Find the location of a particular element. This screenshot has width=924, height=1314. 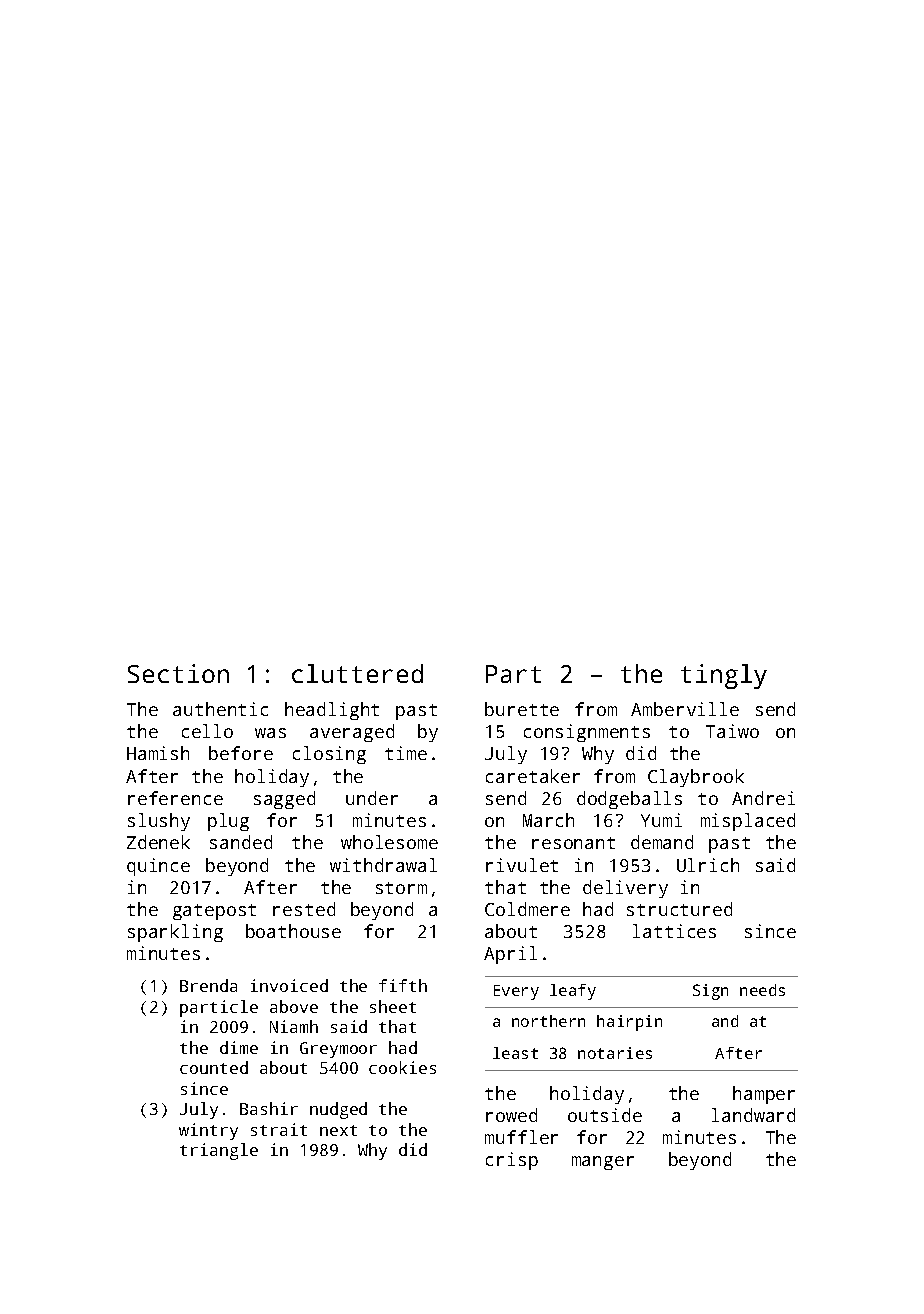

wintry is located at coordinates (208, 1131).
